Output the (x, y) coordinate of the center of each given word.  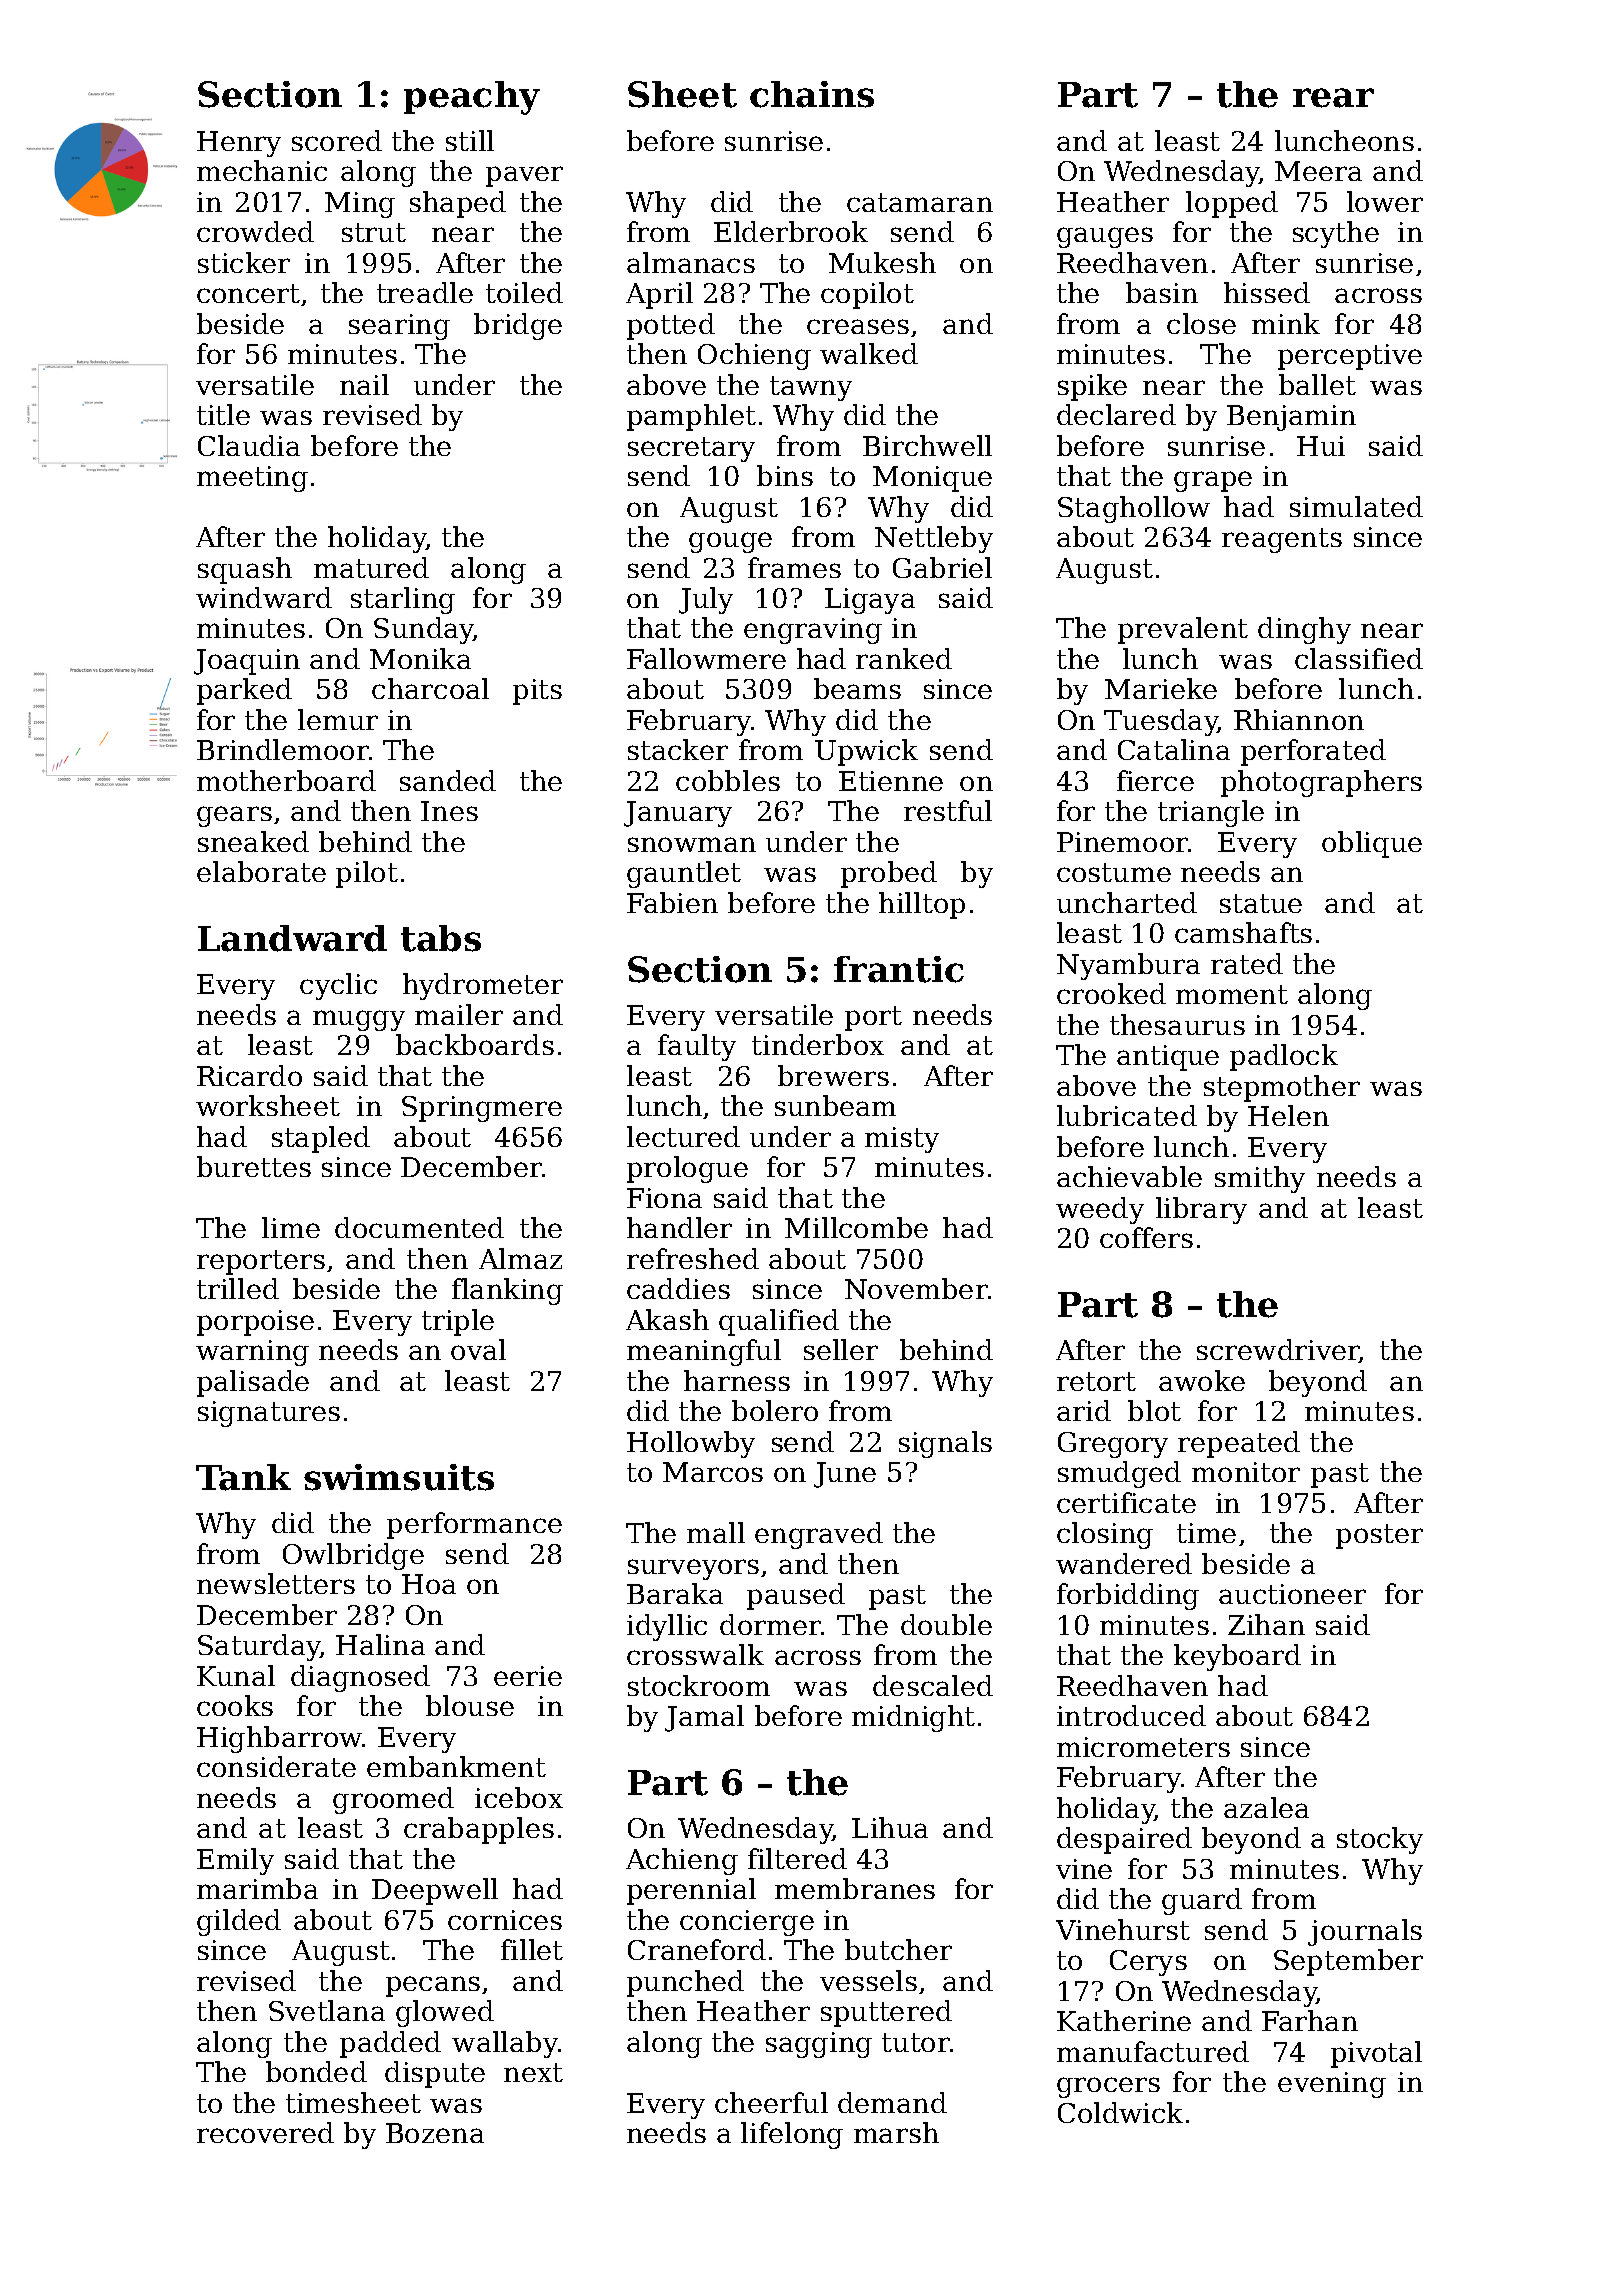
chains (812, 94)
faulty (697, 1047)
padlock (1284, 1057)
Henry (239, 144)
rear (1333, 98)
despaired (1124, 1840)
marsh (896, 2132)
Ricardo (249, 1075)
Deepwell (435, 1891)
